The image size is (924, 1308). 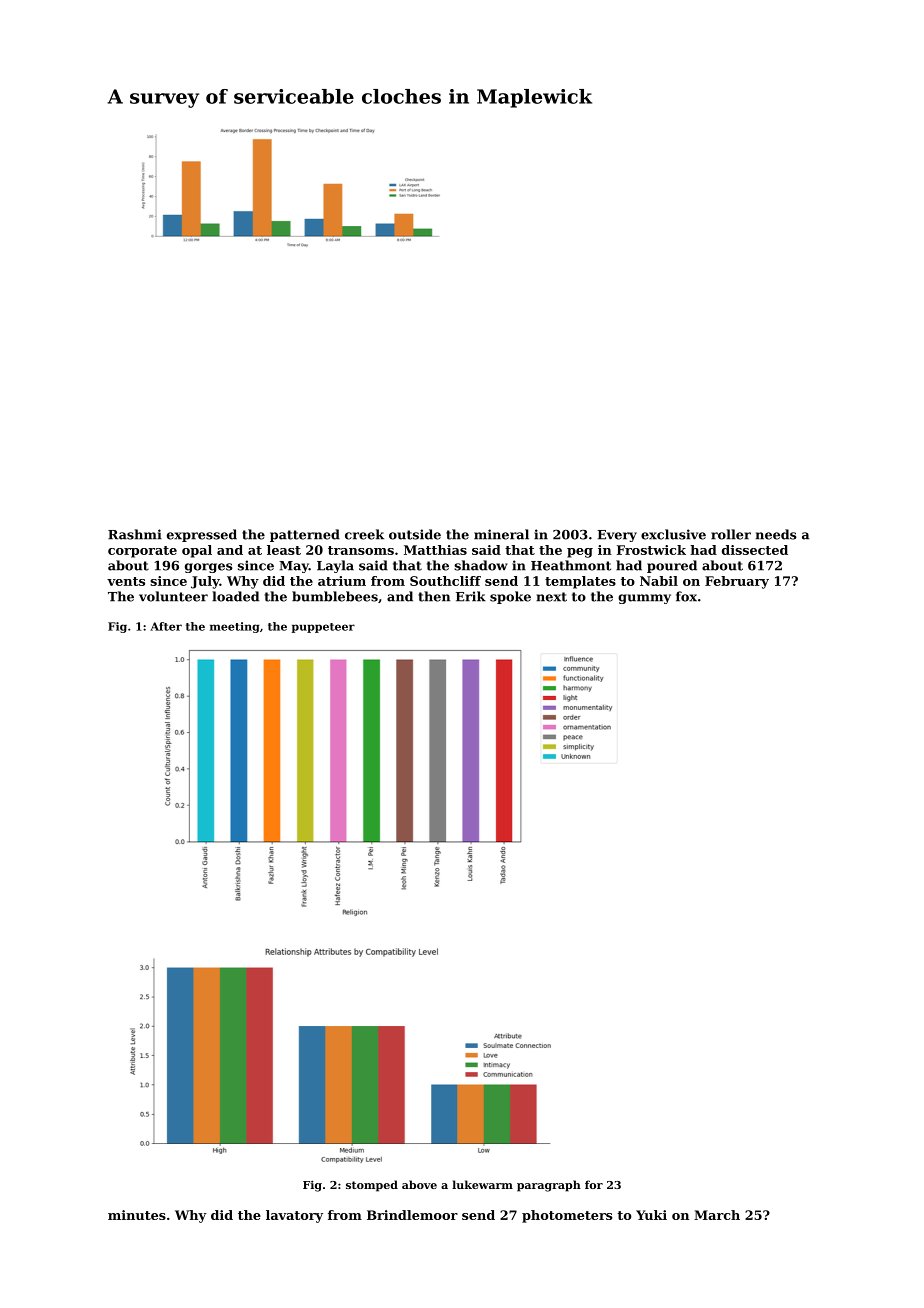 I want to click on stomped, so click(x=372, y=1186).
